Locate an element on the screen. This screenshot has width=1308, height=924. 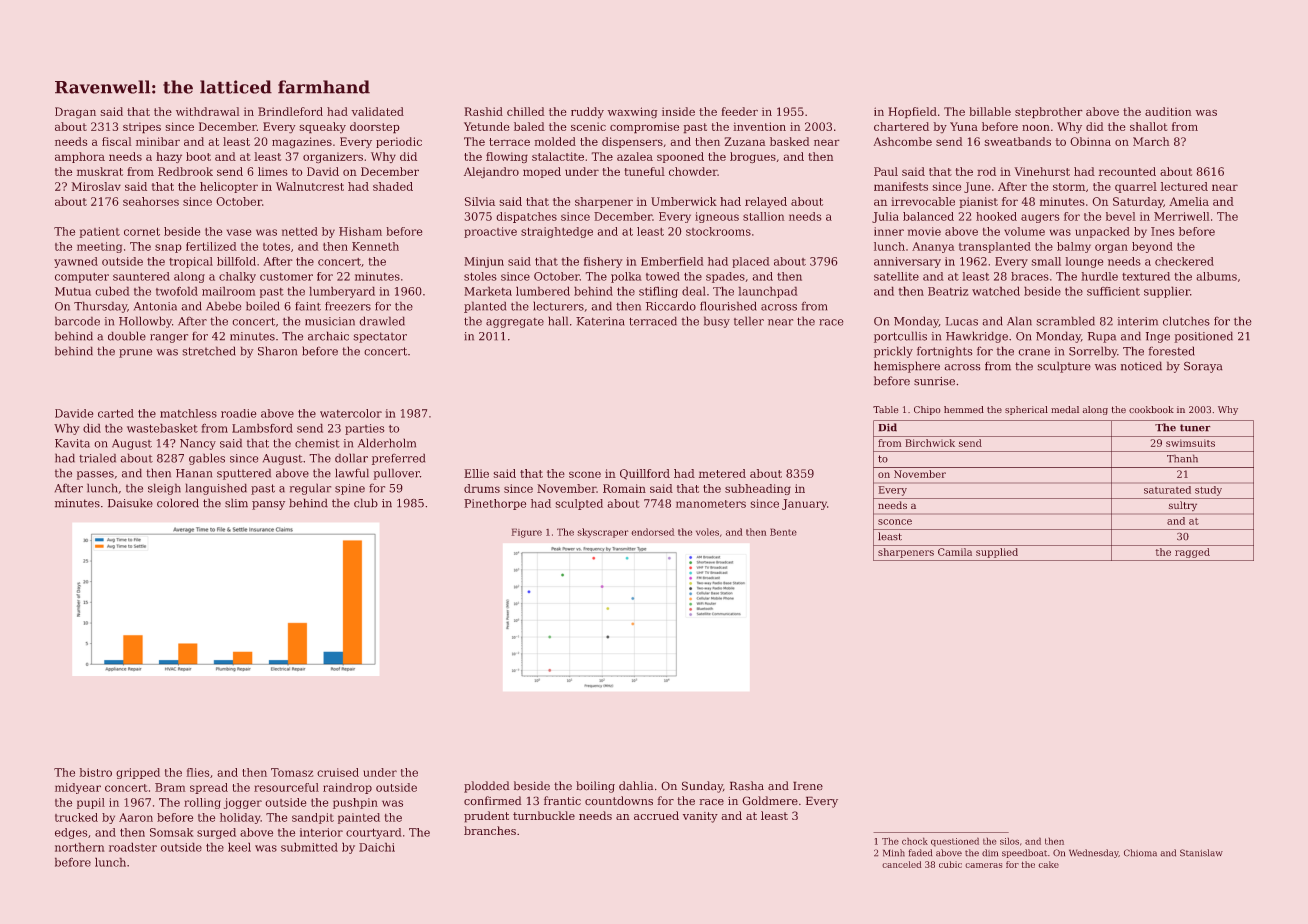
audition is located at coordinates (1168, 111).
